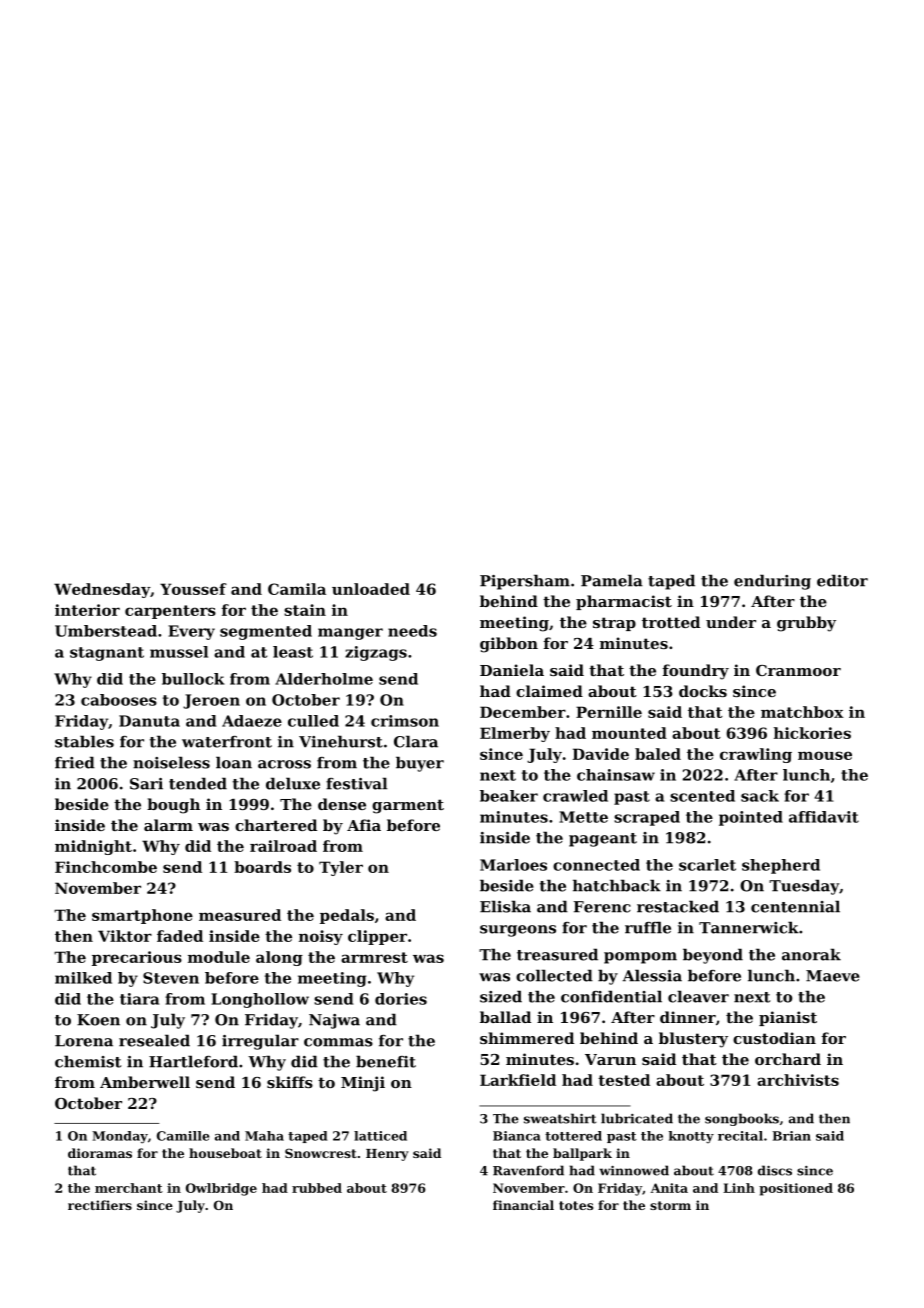 The image size is (924, 1308). What do you see at coordinates (525, 582) in the screenshot?
I see `Pipersham` at bounding box center [525, 582].
